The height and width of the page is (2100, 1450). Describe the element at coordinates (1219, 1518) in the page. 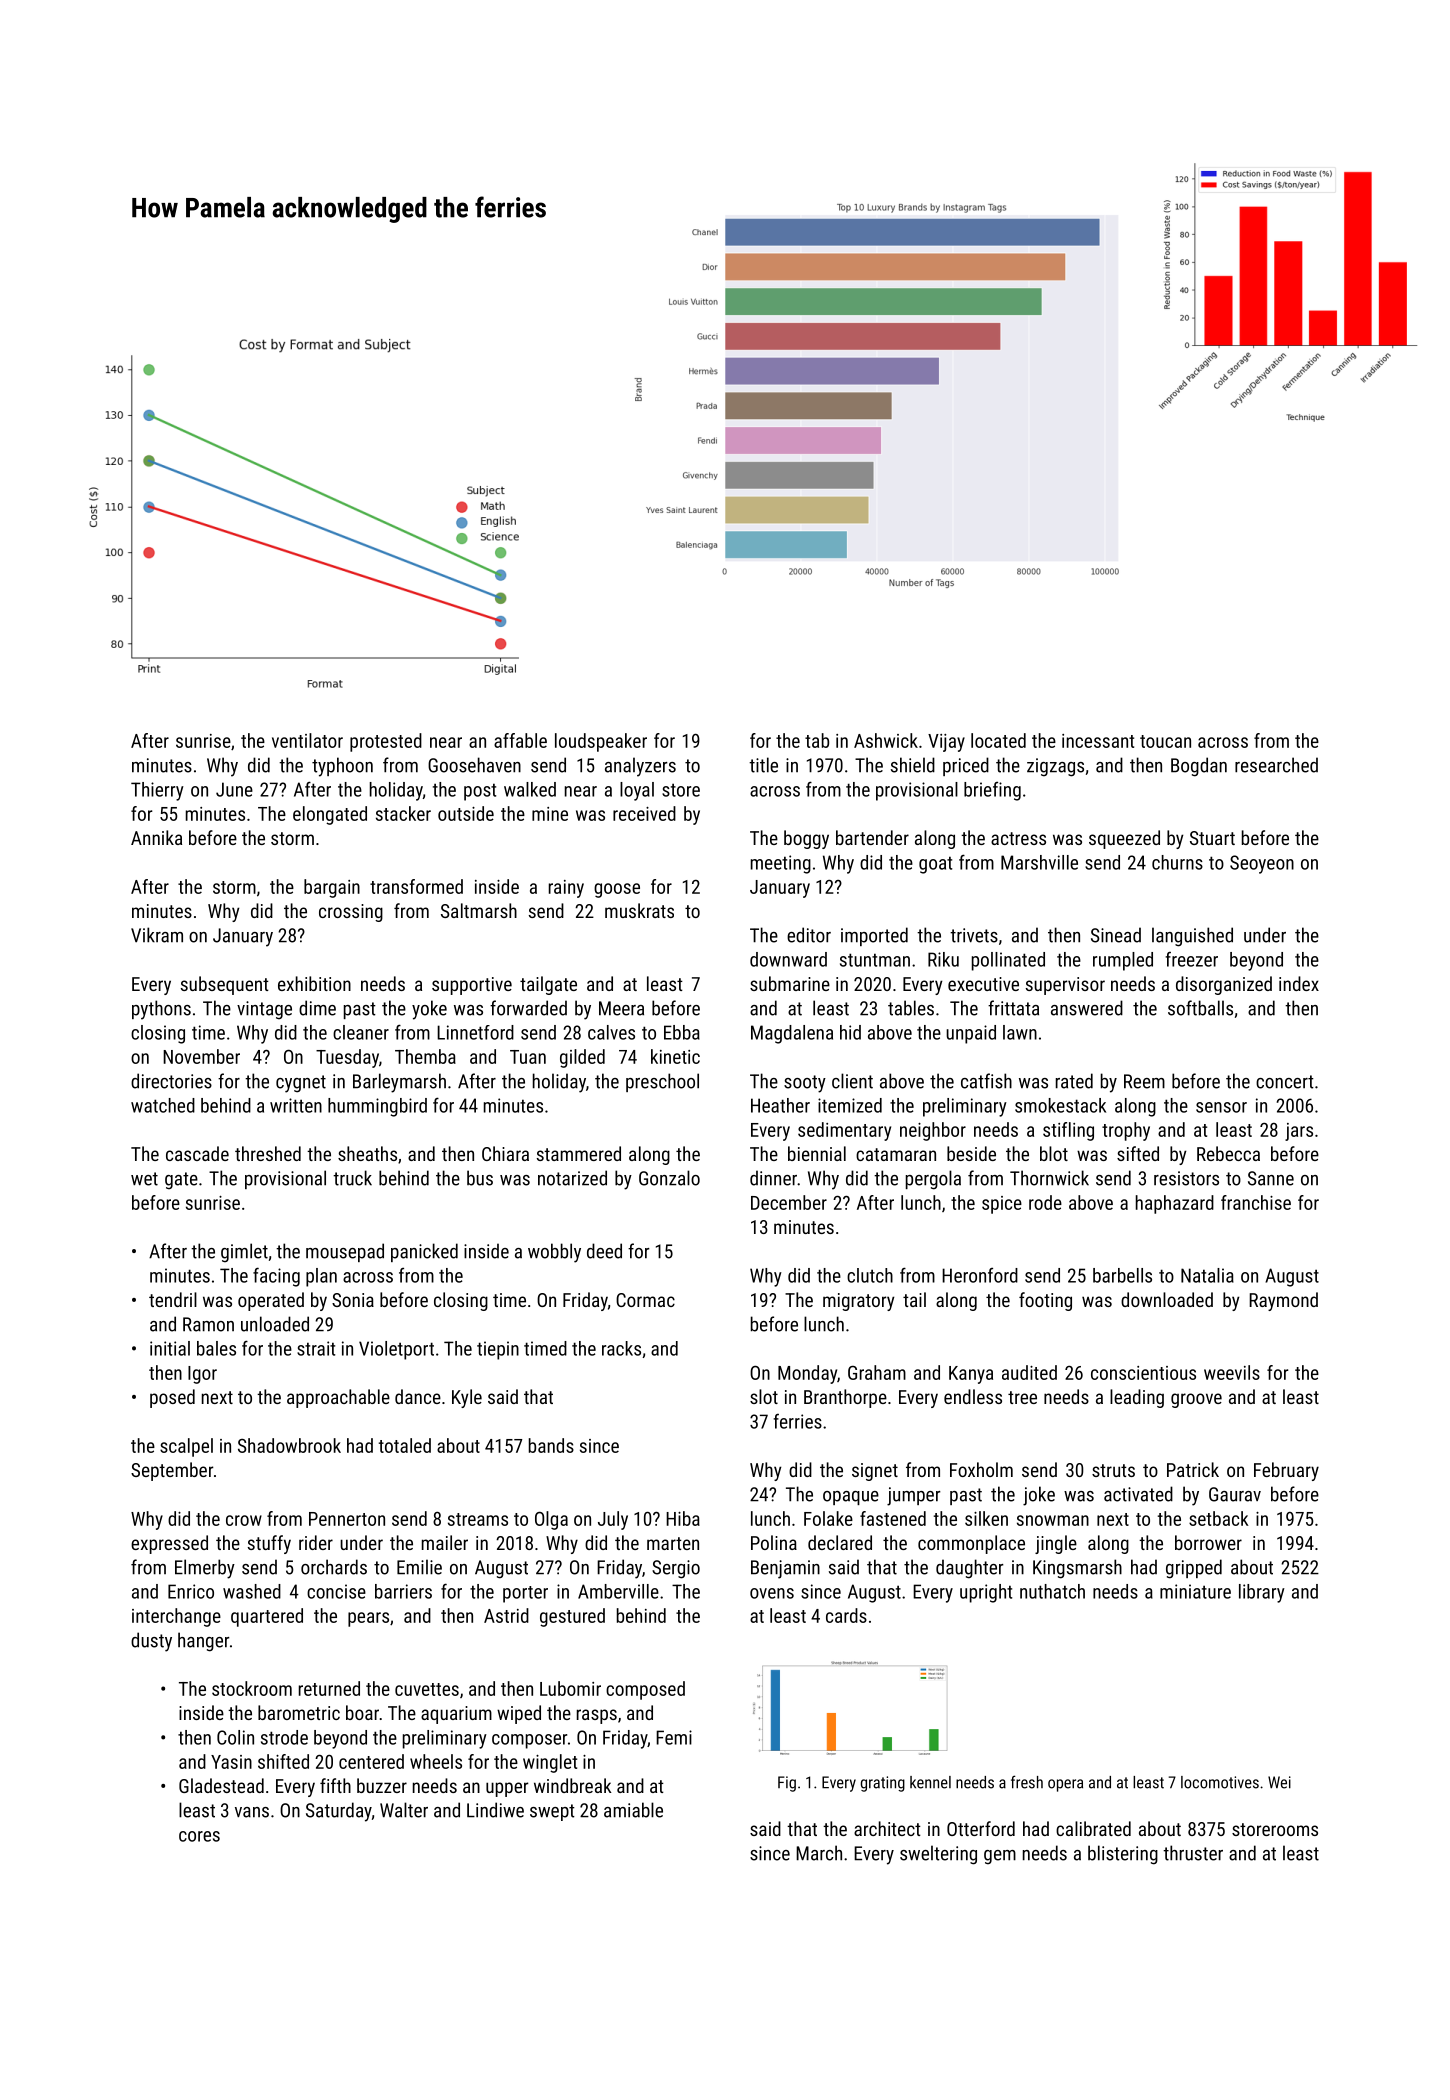

I see `setback` at that location.
